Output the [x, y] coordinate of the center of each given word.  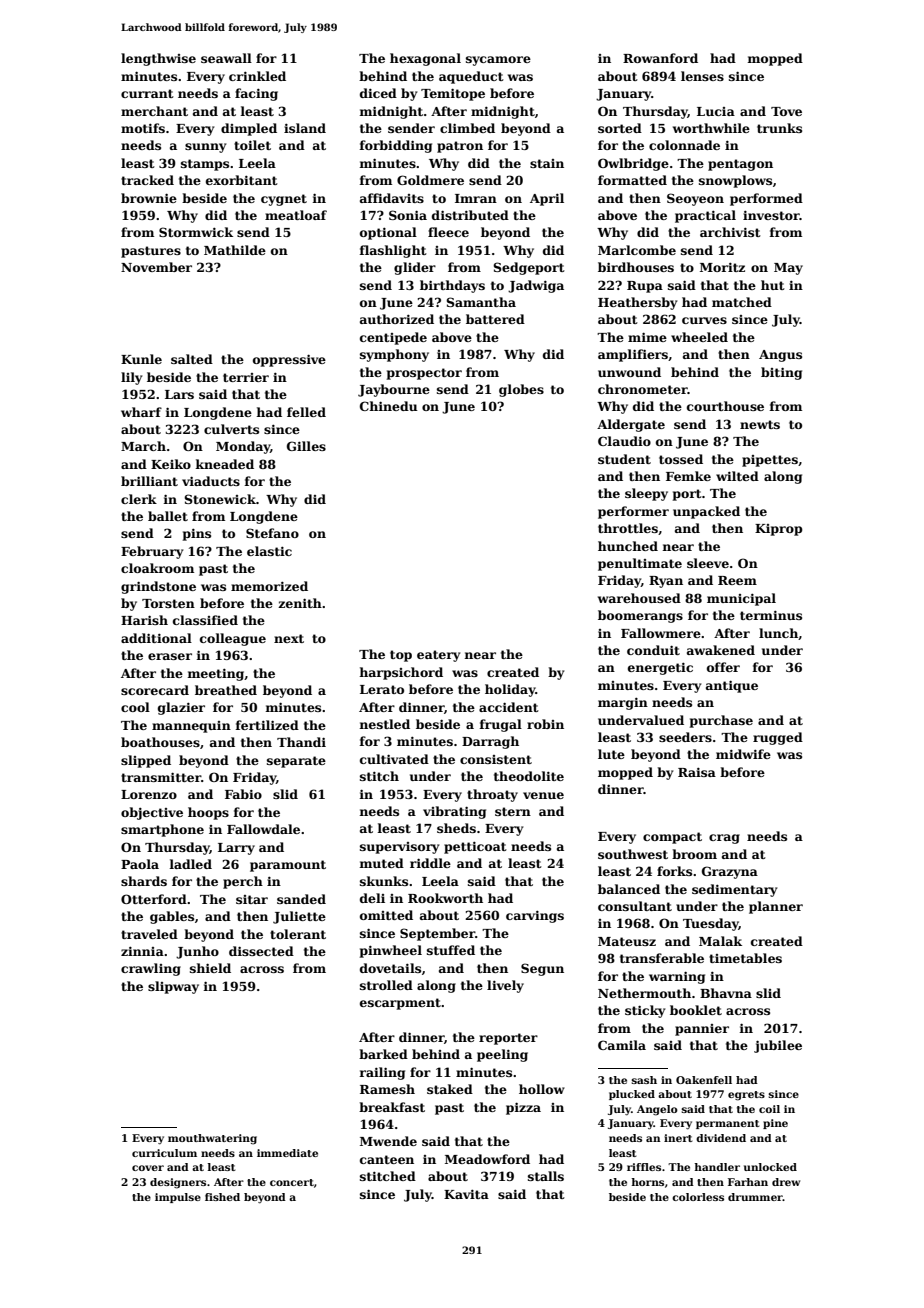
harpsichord [401, 673]
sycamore [498, 61]
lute [611, 754]
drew [786, 1182]
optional [388, 233]
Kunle [141, 359]
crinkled [257, 76]
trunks [779, 128]
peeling [502, 1055]
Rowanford [660, 58]
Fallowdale [263, 829]
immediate [287, 1153]
